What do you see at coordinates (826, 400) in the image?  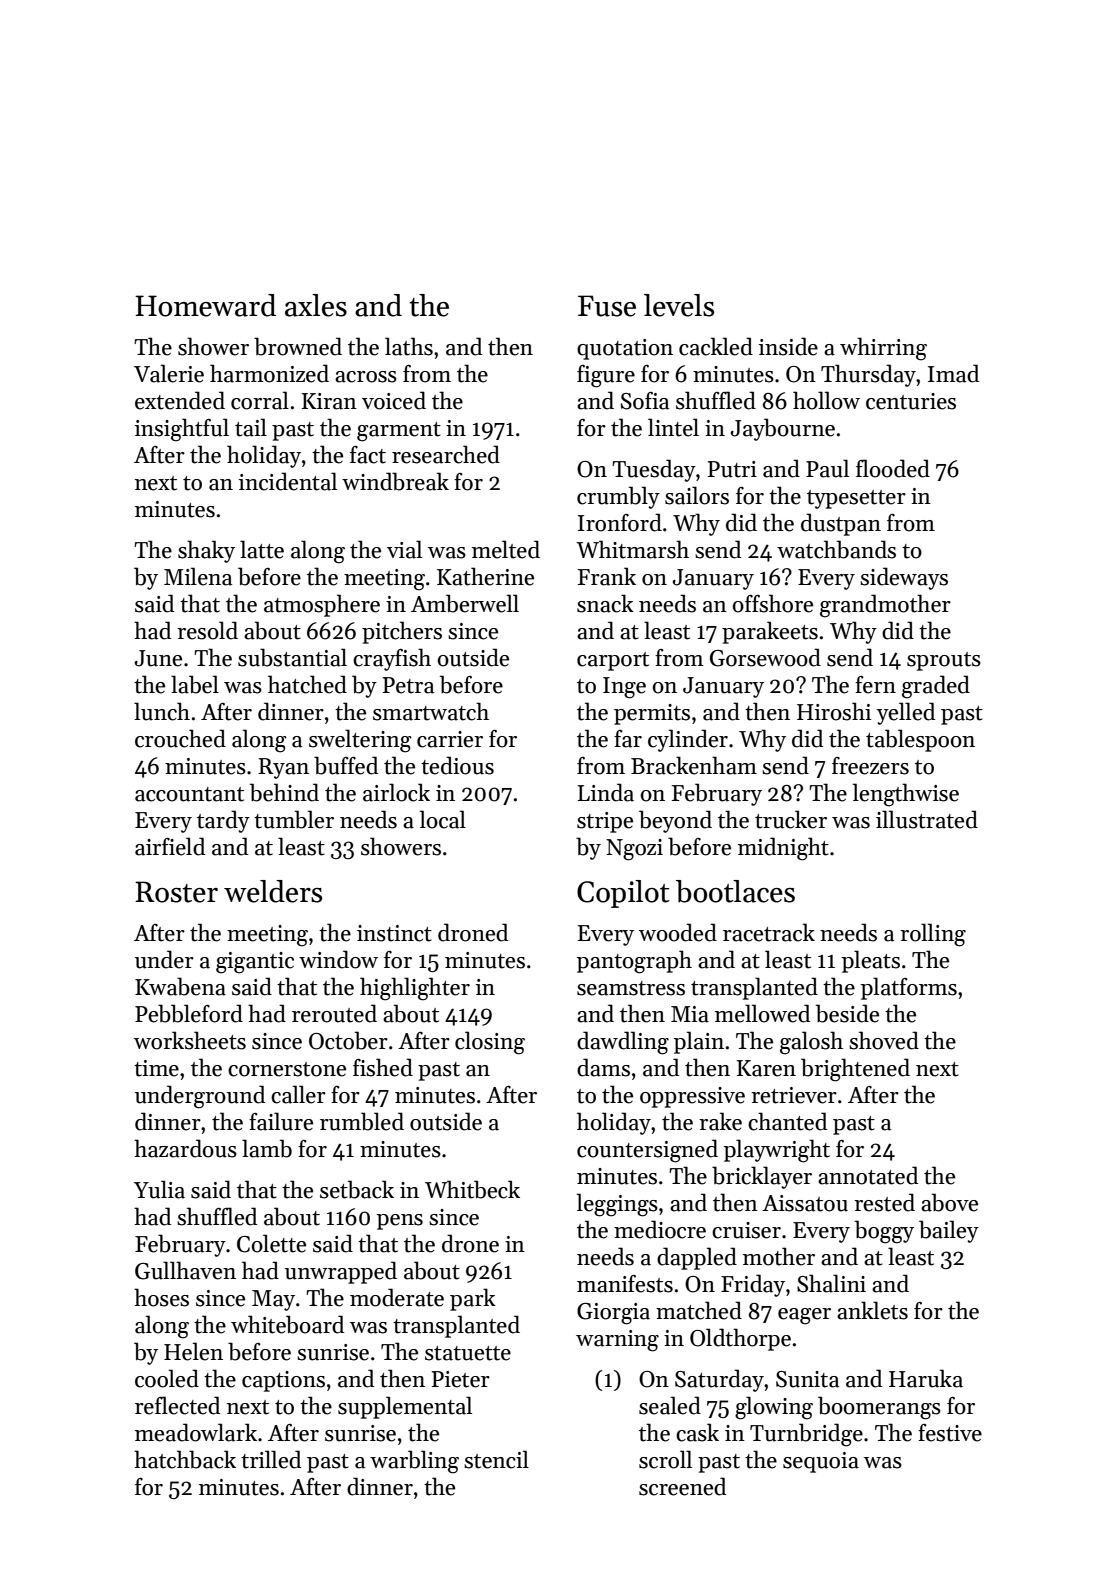 I see `hollow` at bounding box center [826, 400].
